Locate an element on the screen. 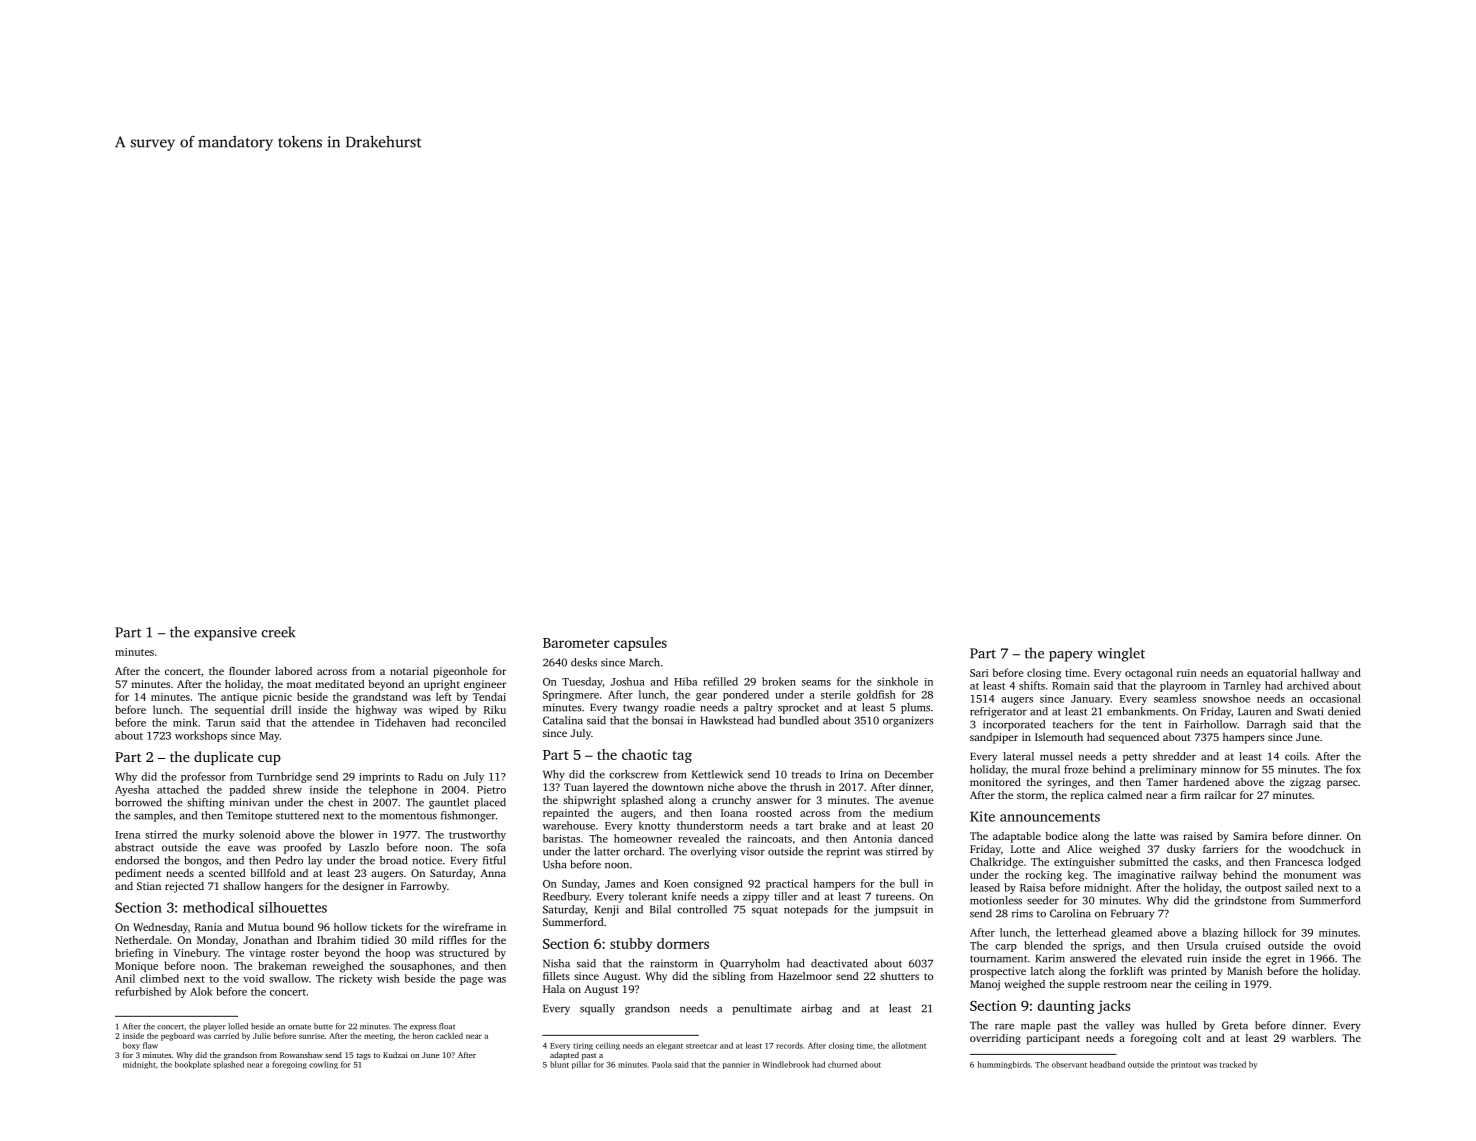 The image size is (1476, 1141). sterile is located at coordinates (835, 694).
